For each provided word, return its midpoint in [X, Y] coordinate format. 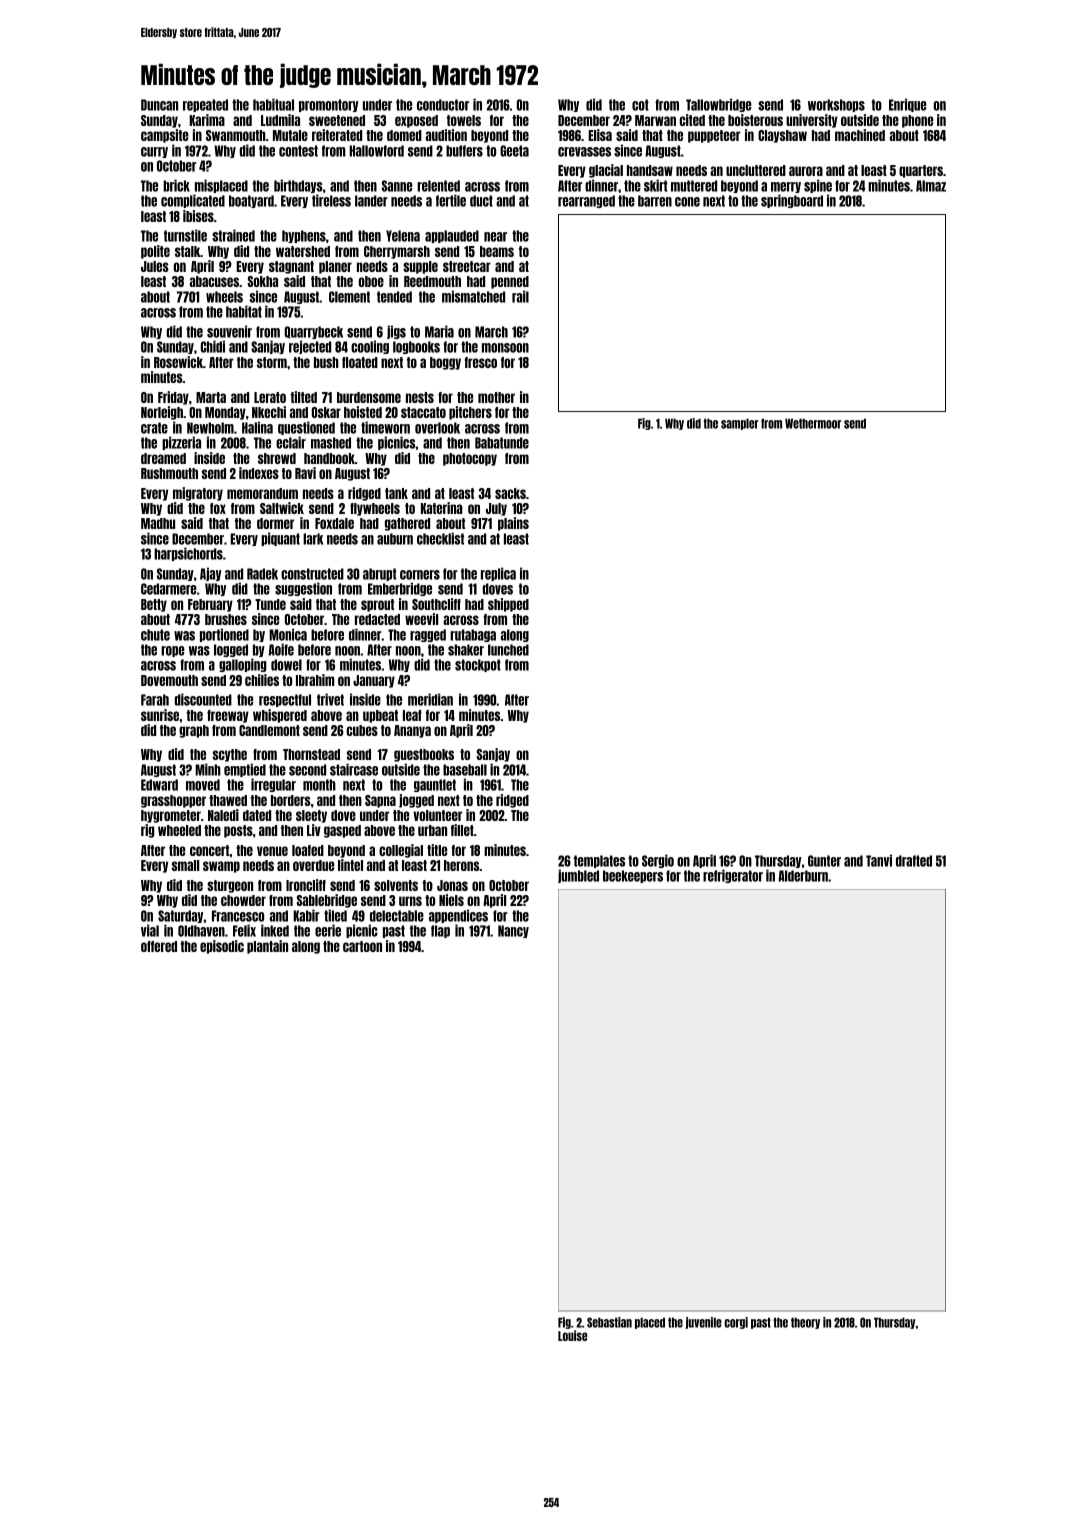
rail [520, 296]
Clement [349, 297]
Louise [572, 1335]
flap [440, 931]
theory [805, 1323]
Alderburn [803, 876]
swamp [221, 867]
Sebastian [609, 1322]
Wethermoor [813, 423]
